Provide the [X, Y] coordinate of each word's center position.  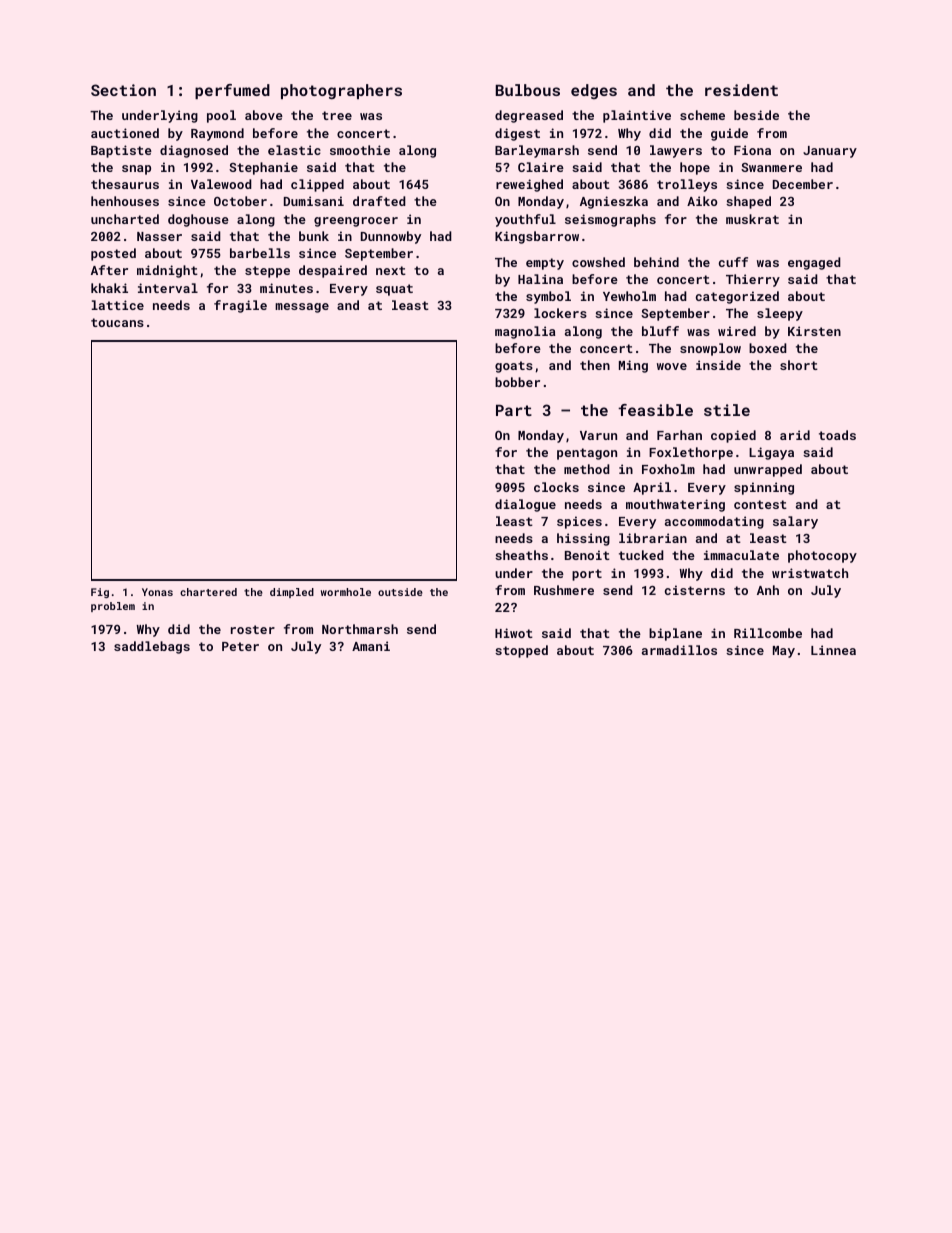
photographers [341, 92]
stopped [521, 651]
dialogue [525, 505]
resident [741, 90]
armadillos [679, 650]
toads [837, 435]
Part [514, 410]
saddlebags [152, 647]
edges [594, 91]
